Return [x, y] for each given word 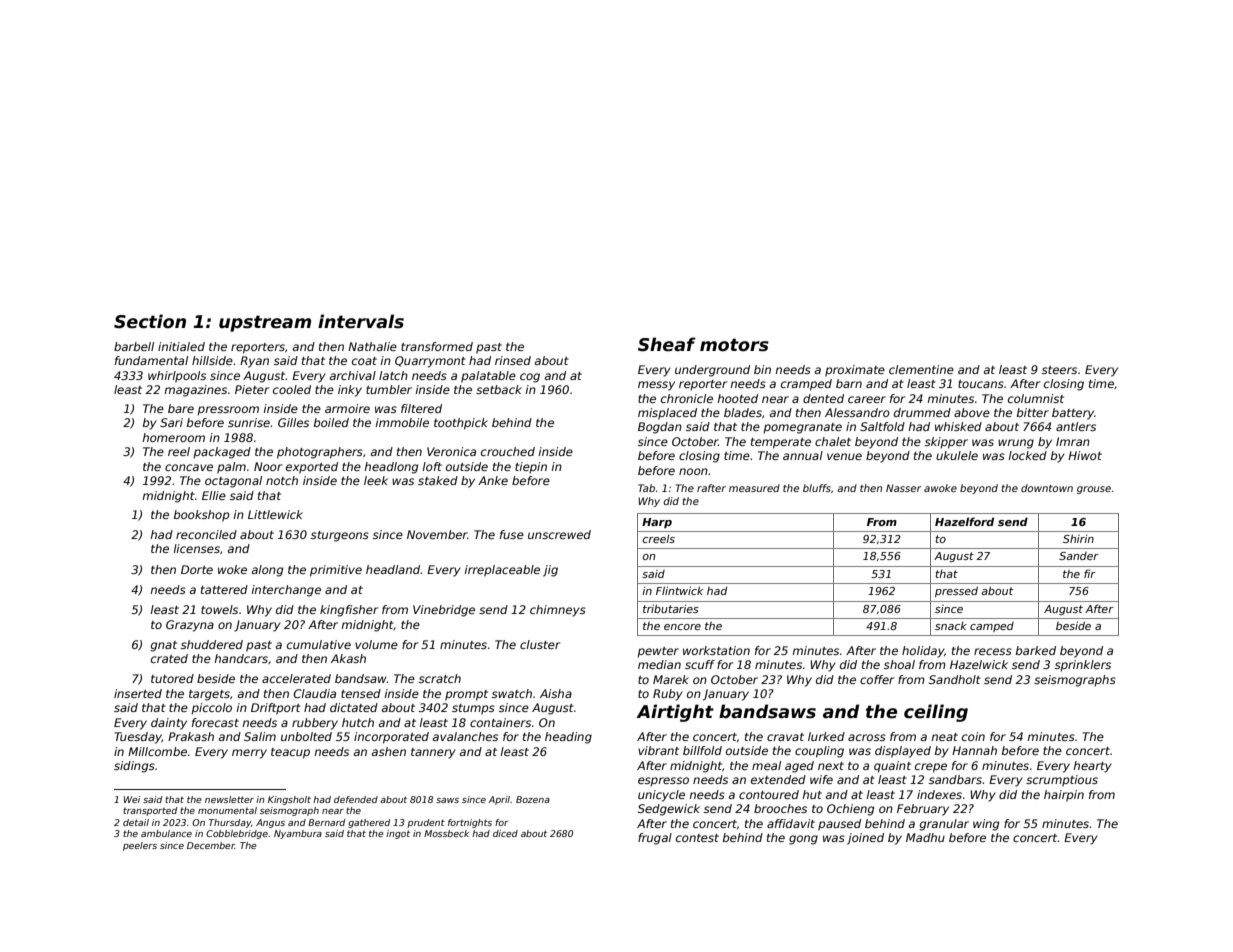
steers [1059, 370]
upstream [265, 323]
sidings [134, 767]
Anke [493, 480]
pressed [956, 591]
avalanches [465, 736]
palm [231, 468]
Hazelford [964, 521]
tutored [172, 678]
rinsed [513, 360]
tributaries [671, 608]
